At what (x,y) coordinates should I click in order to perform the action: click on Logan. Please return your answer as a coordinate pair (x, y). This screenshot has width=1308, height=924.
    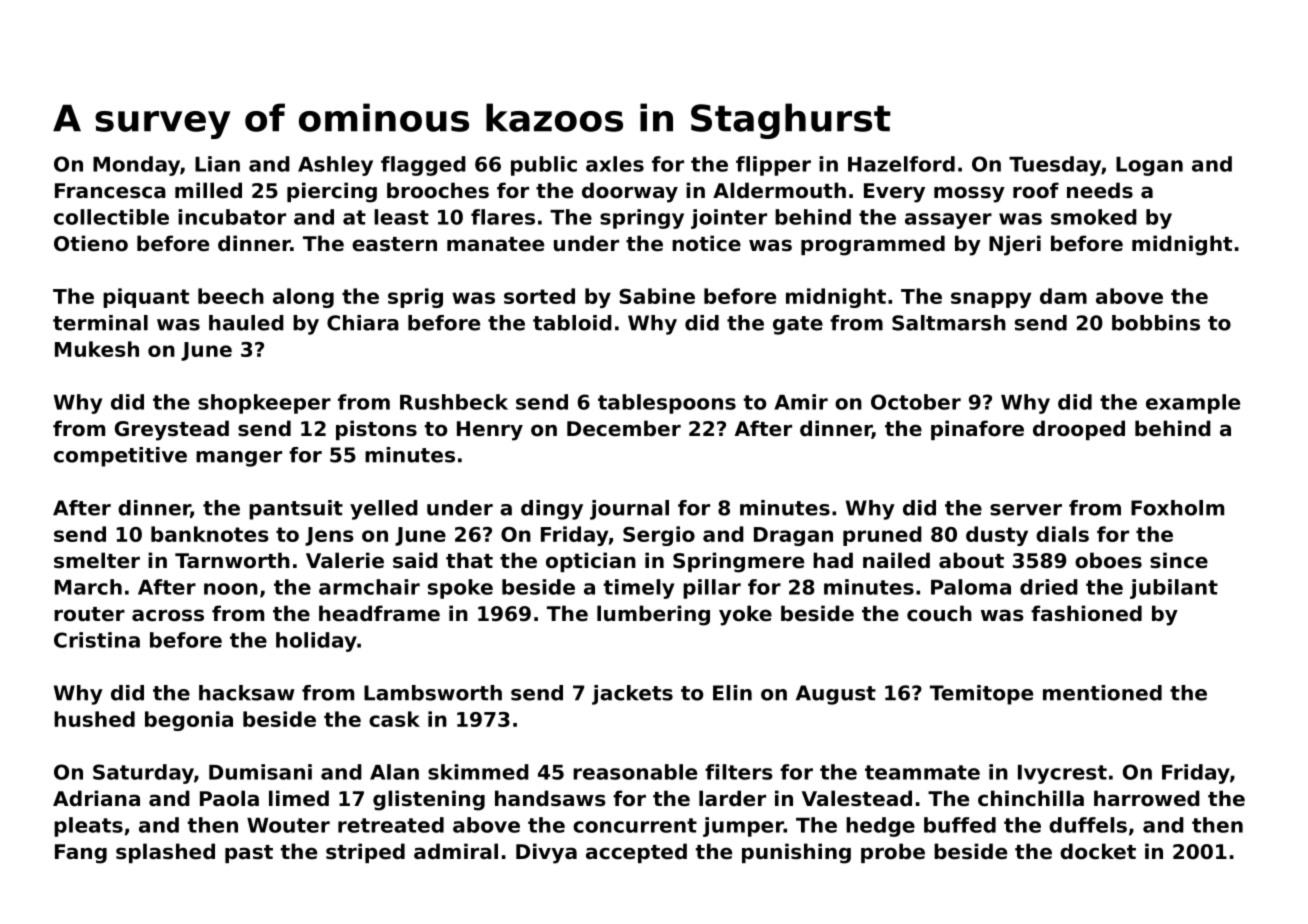
    Looking at the image, I should click on (1149, 166).
